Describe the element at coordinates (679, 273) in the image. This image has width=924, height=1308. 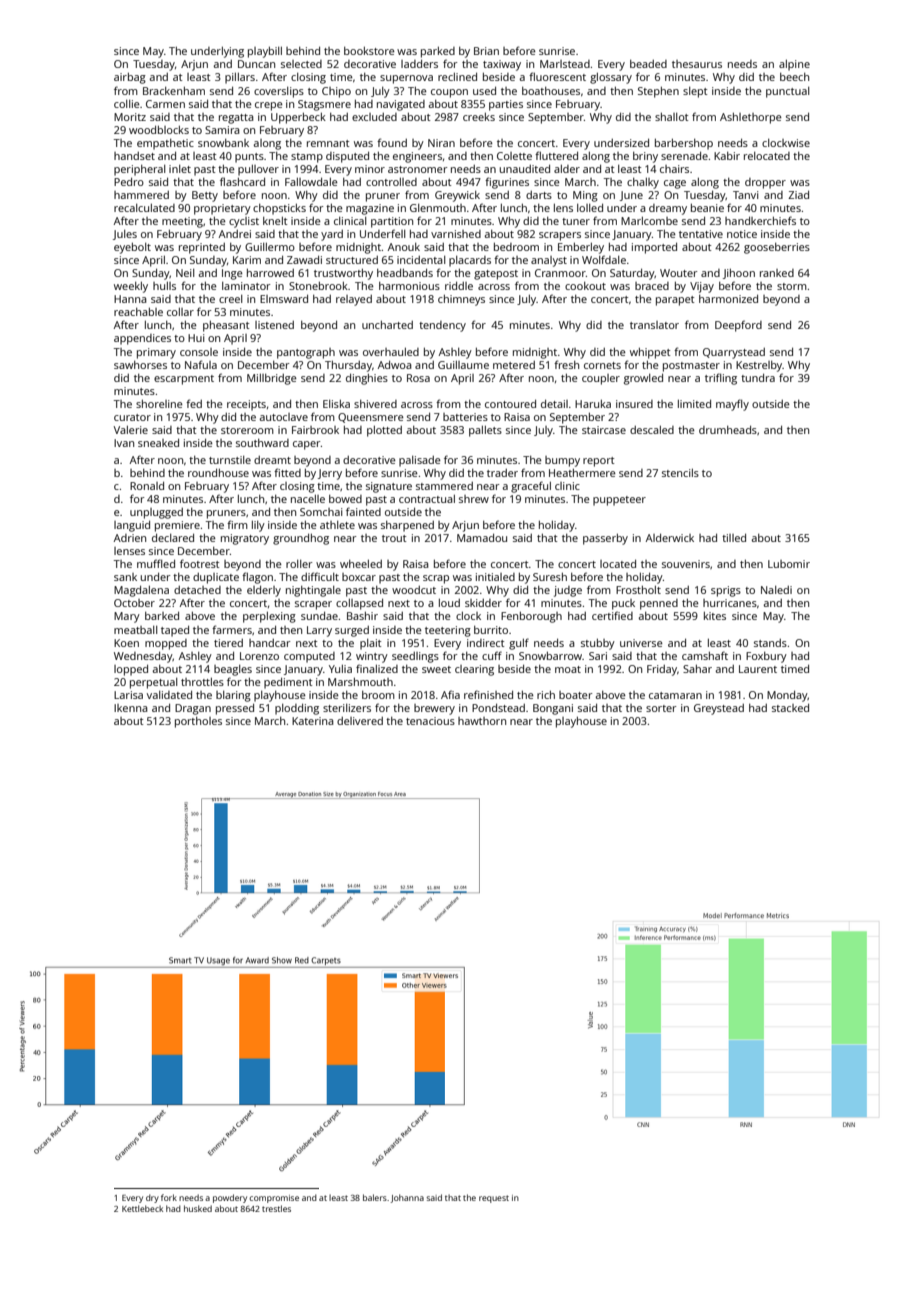
I see `Wouter` at that location.
